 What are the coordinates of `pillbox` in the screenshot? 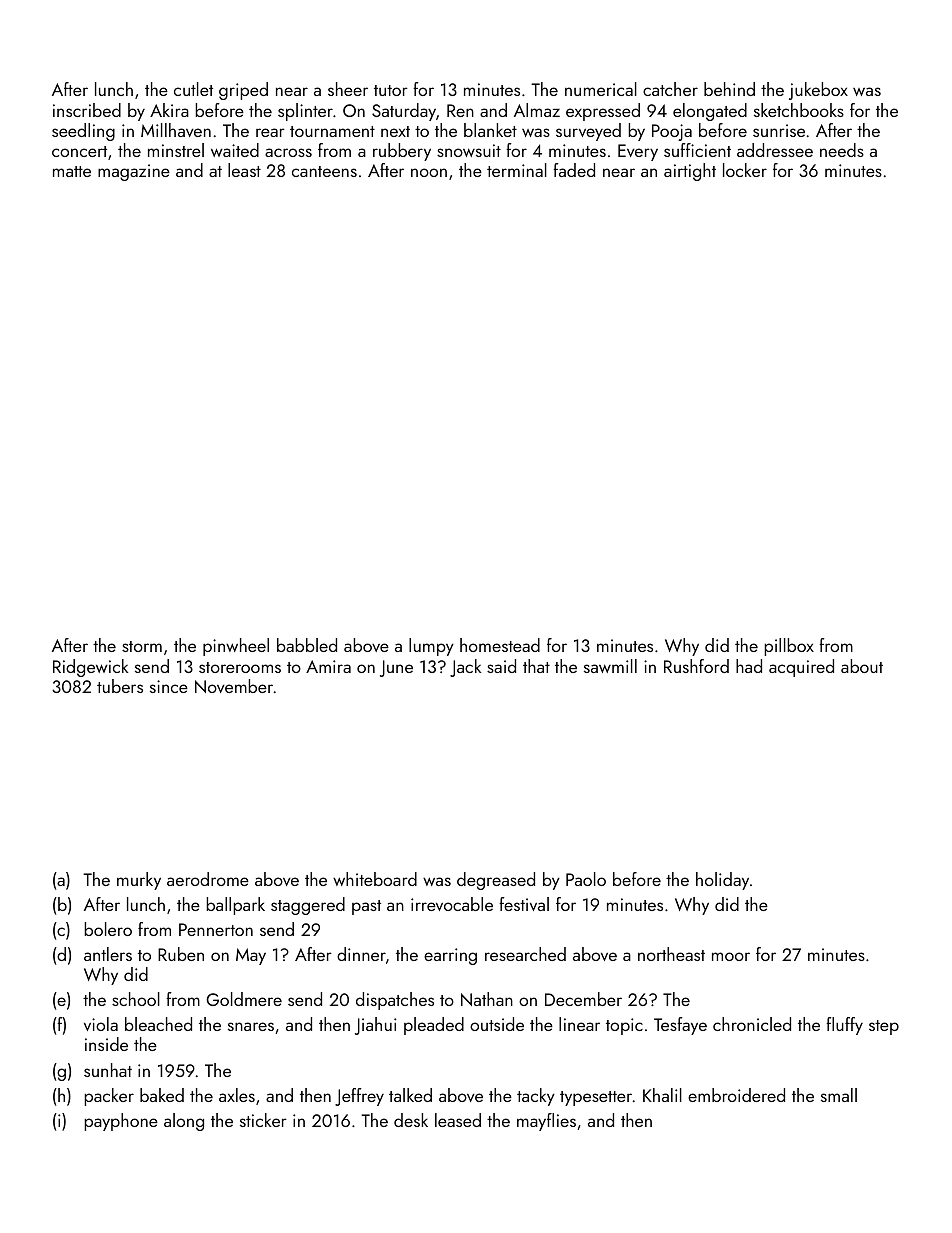 It's located at (789, 647).
